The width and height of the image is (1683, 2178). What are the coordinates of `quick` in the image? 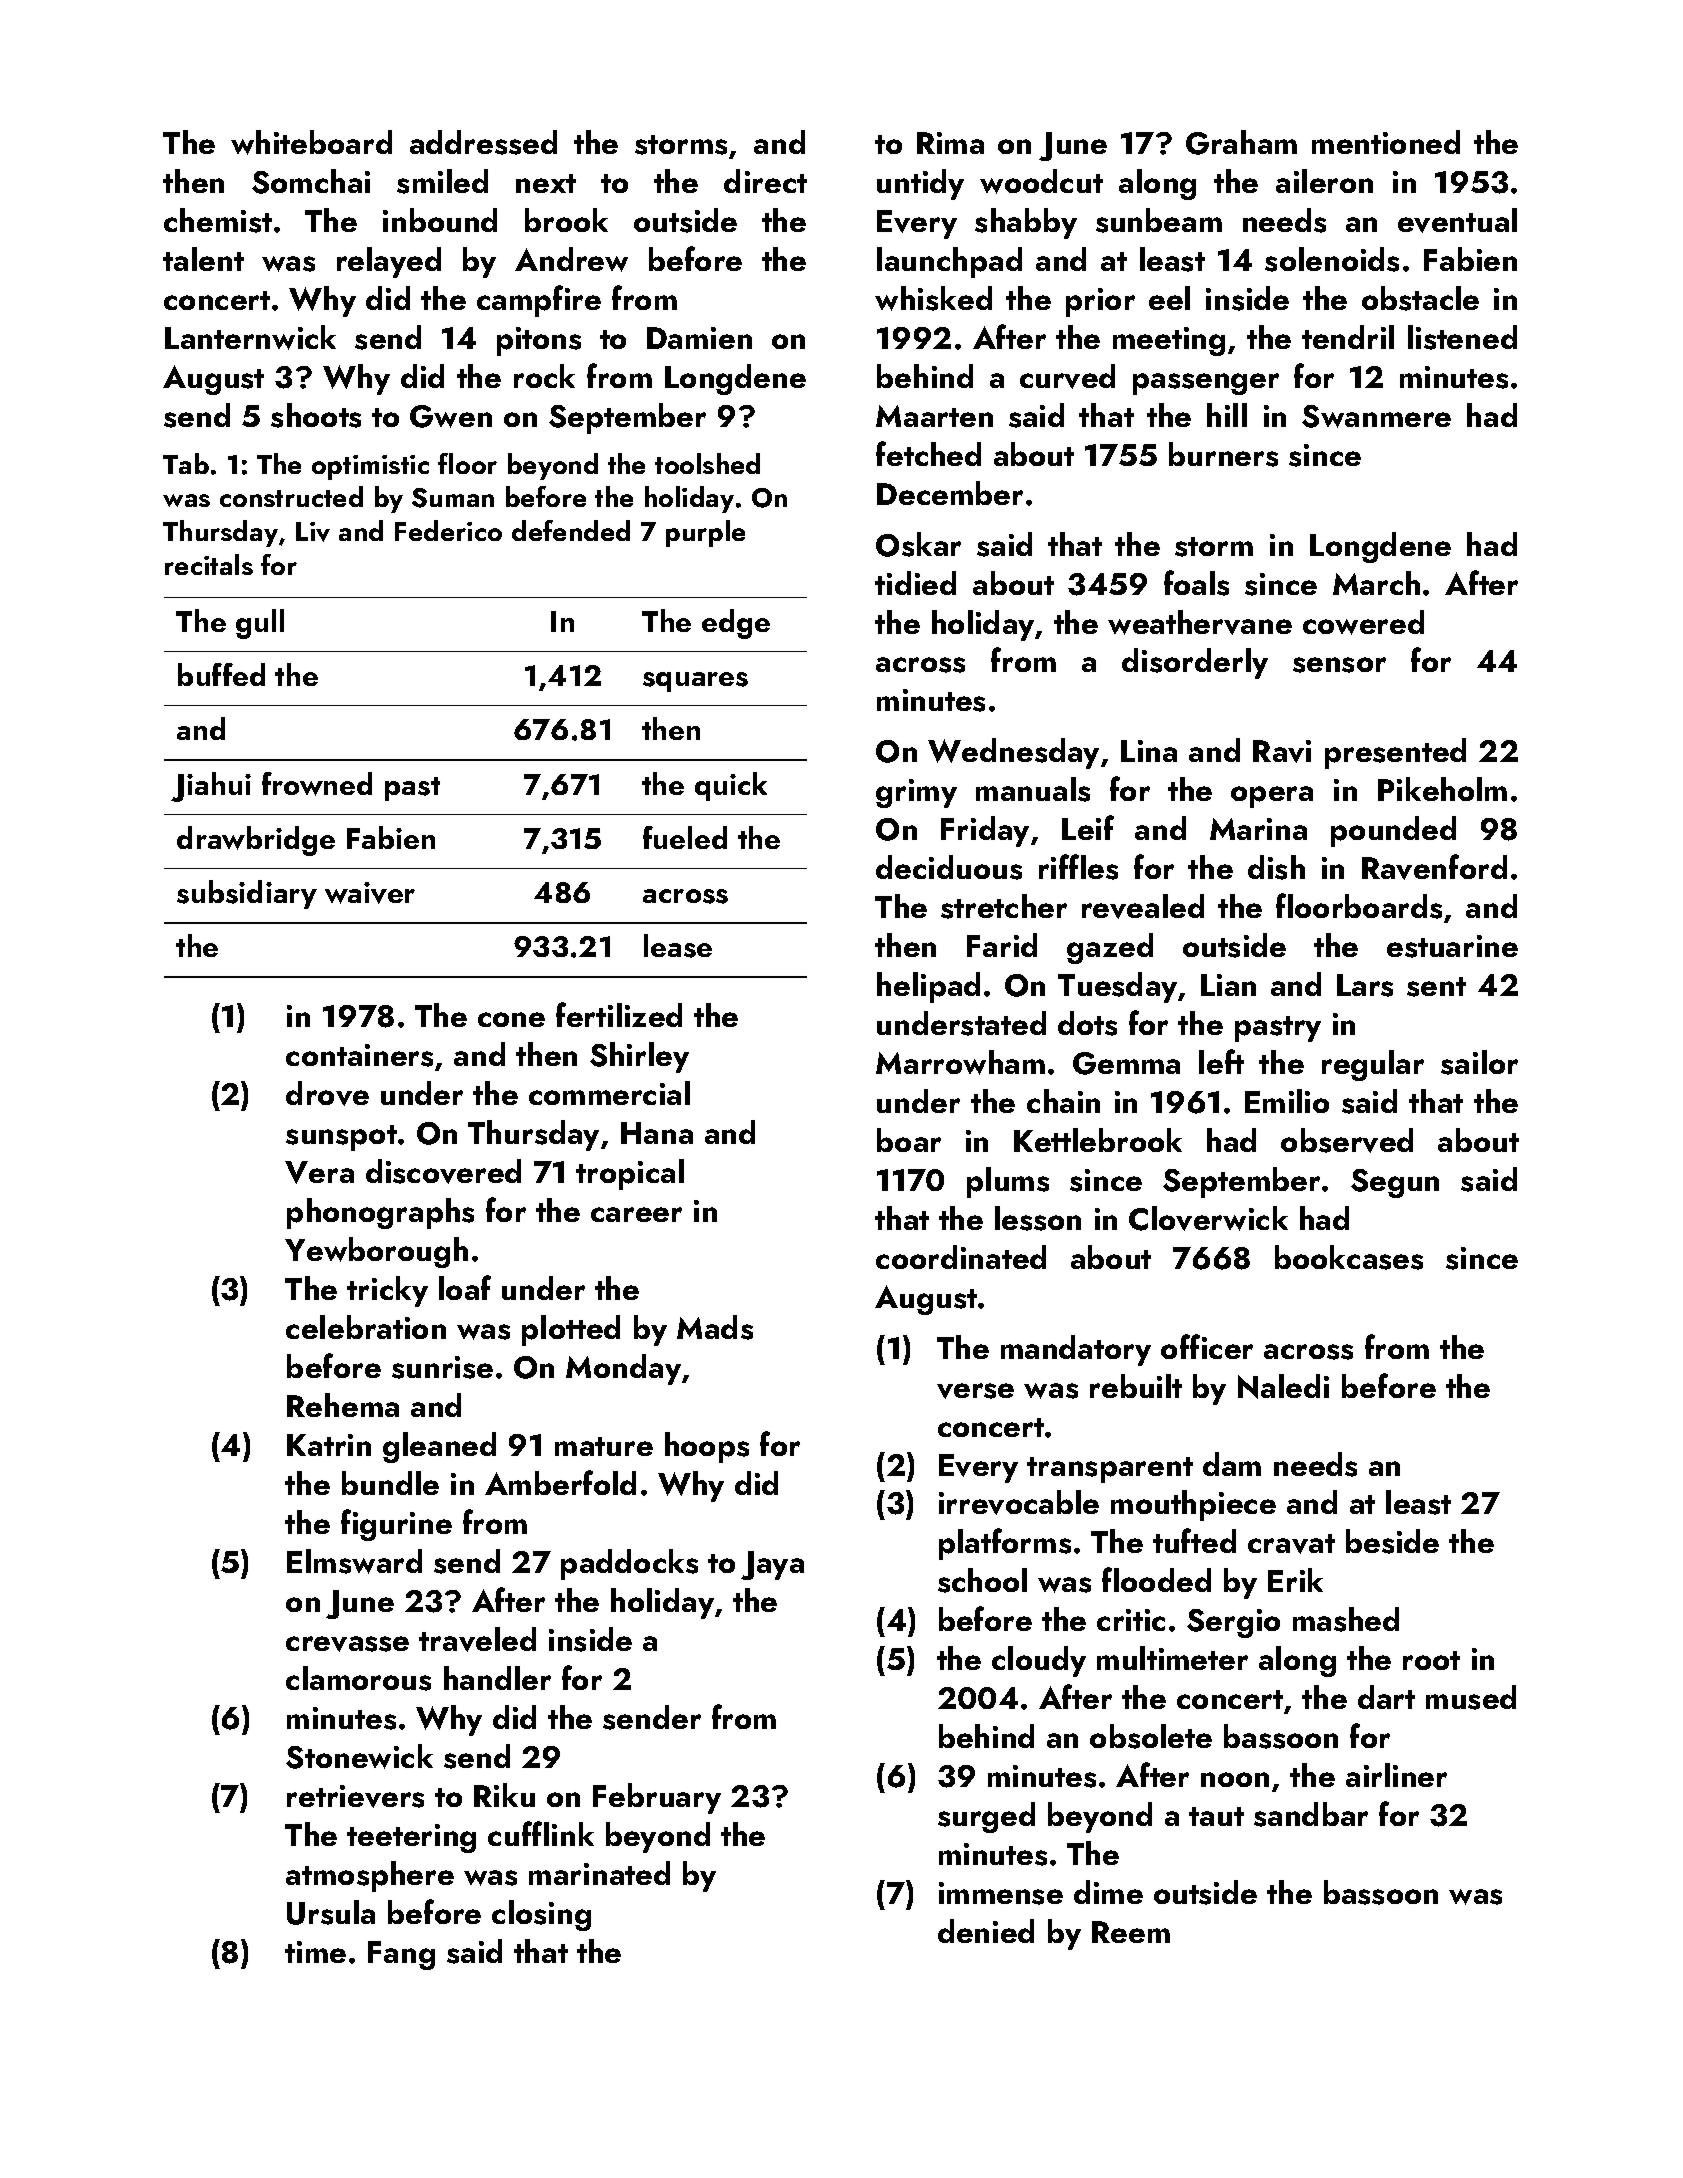 It's located at (731, 786).
